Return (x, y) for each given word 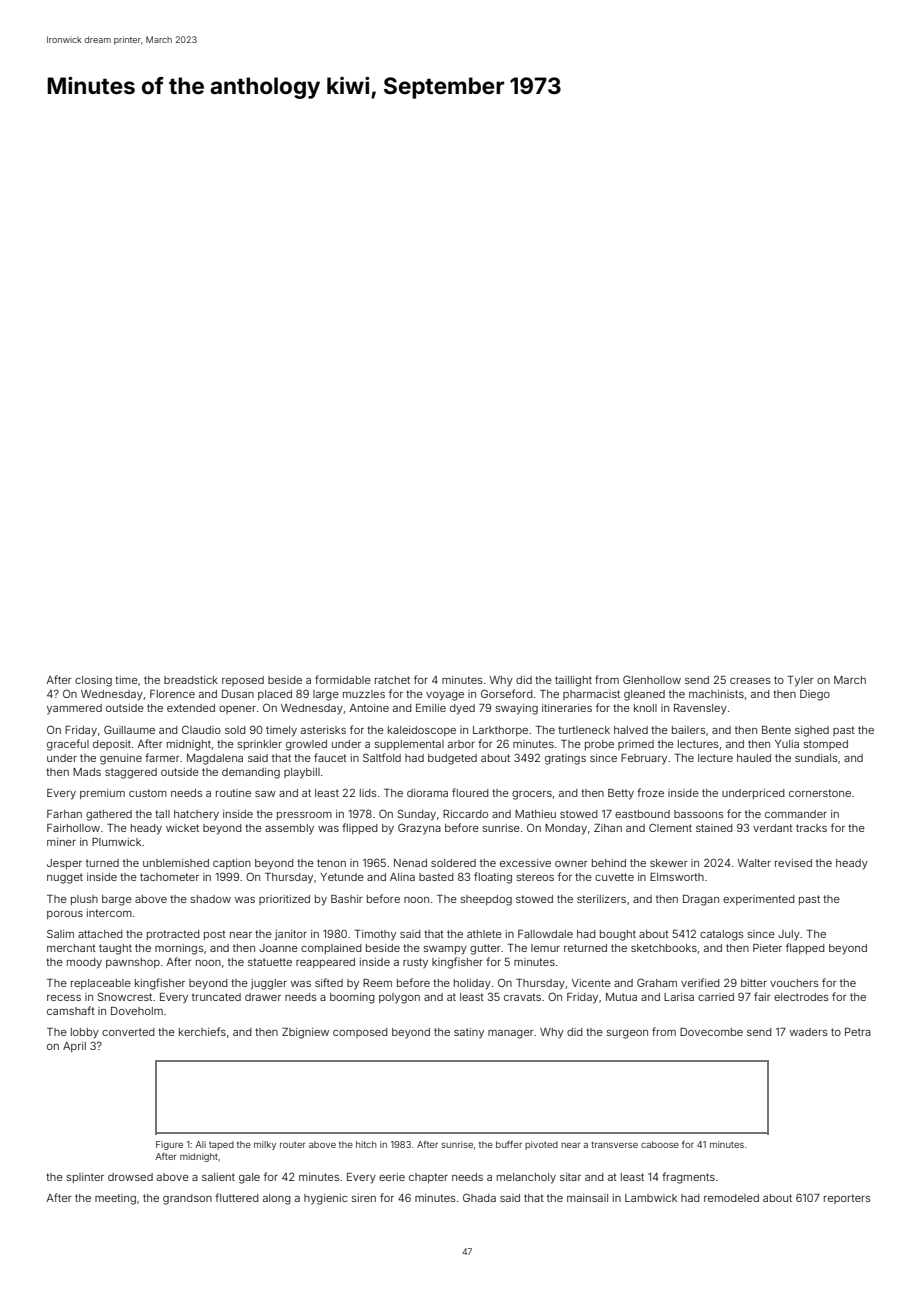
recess (64, 998)
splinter (85, 1178)
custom (148, 793)
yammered (74, 709)
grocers (532, 795)
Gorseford (507, 693)
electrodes (801, 997)
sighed (812, 731)
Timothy (375, 935)
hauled (754, 758)
